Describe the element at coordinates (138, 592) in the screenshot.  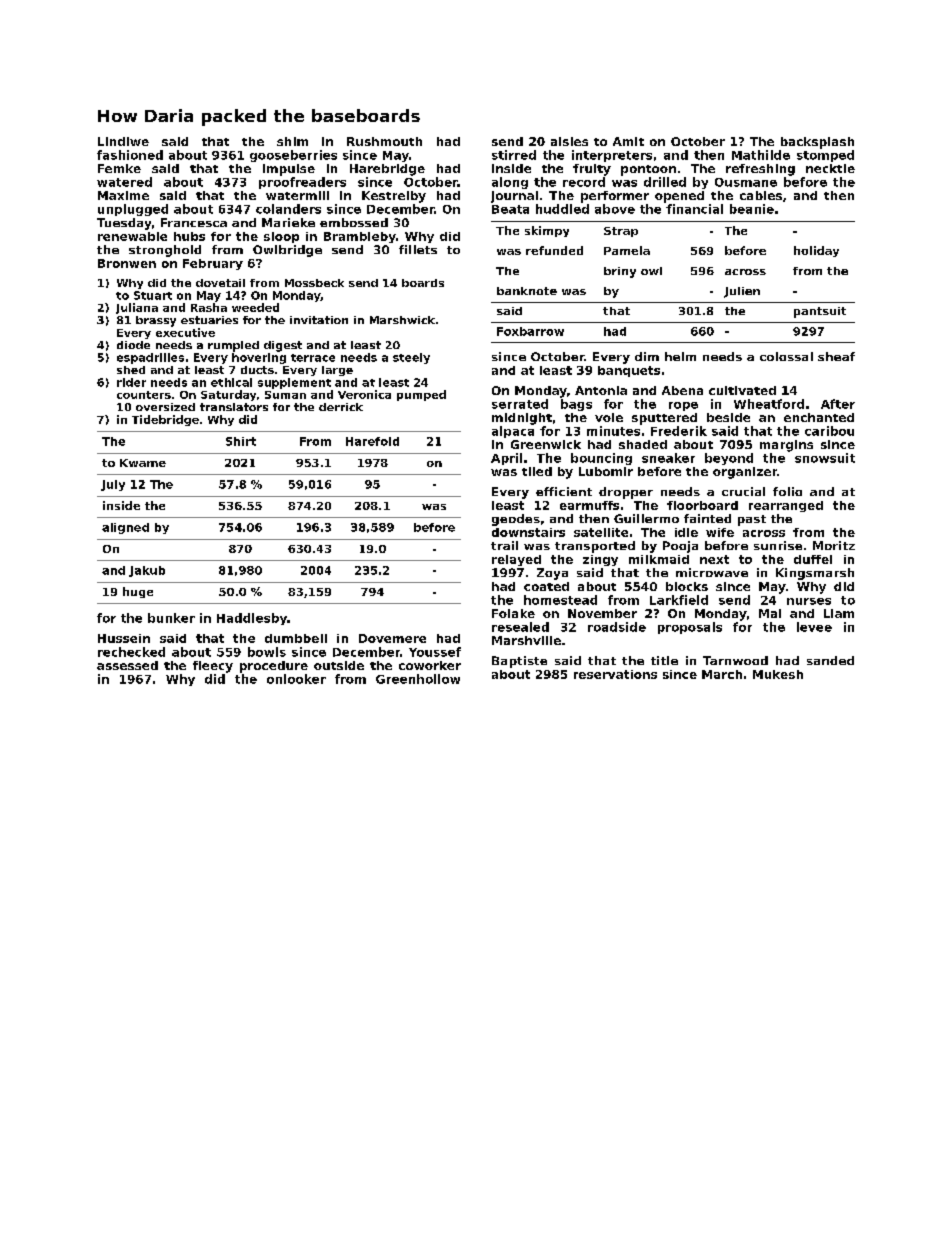
I see `huge` at that location.
